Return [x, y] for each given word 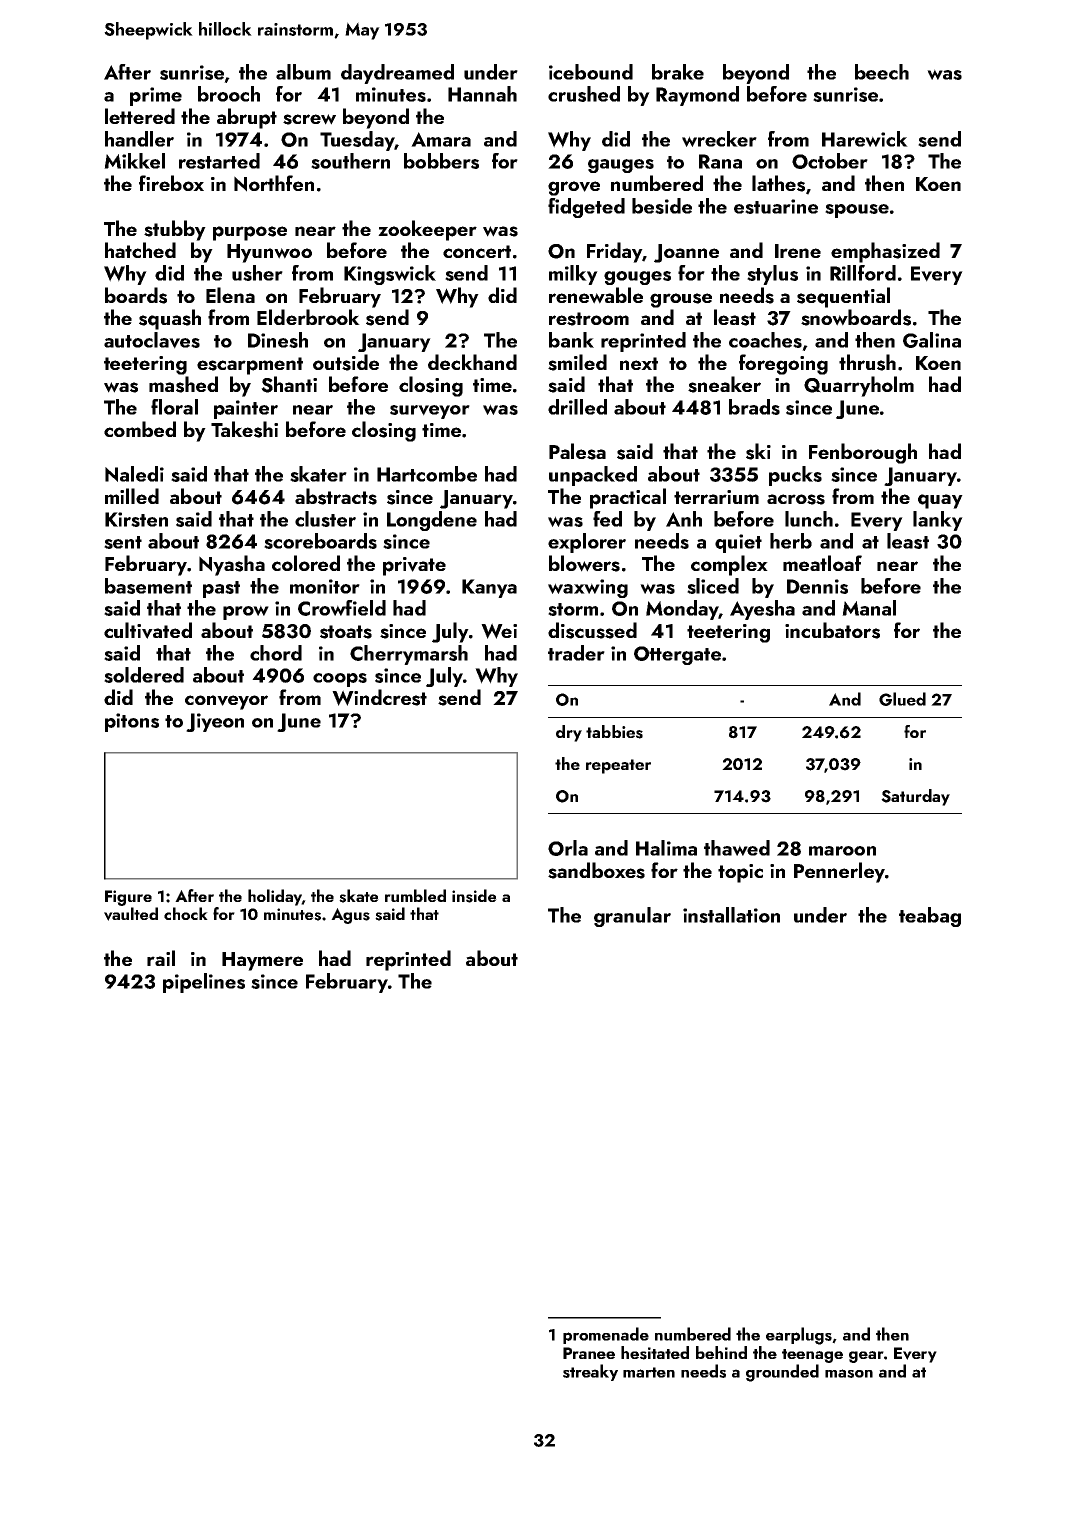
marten [649, 1372]
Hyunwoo [269, 253]
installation [731, 915]
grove [574, 188]
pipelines [204, 983]
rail [161, 958]
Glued [902, 699]
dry [569, 733]
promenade [606, 1335]
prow [246, 612]
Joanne [686, 253]
